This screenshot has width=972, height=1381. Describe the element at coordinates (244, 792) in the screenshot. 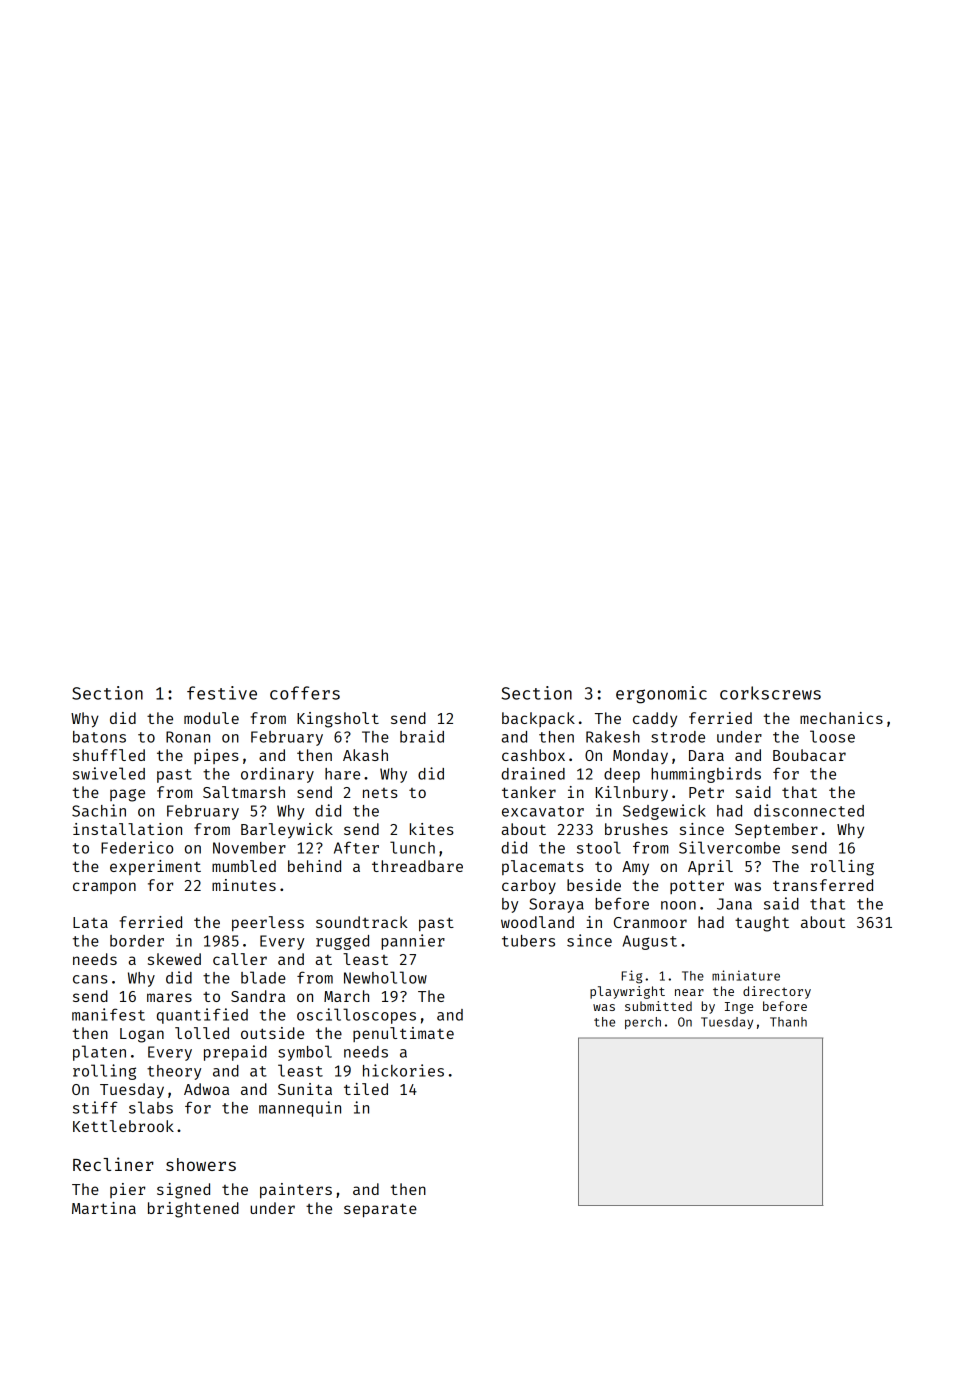

I see `Saltmarsh` at that location.
